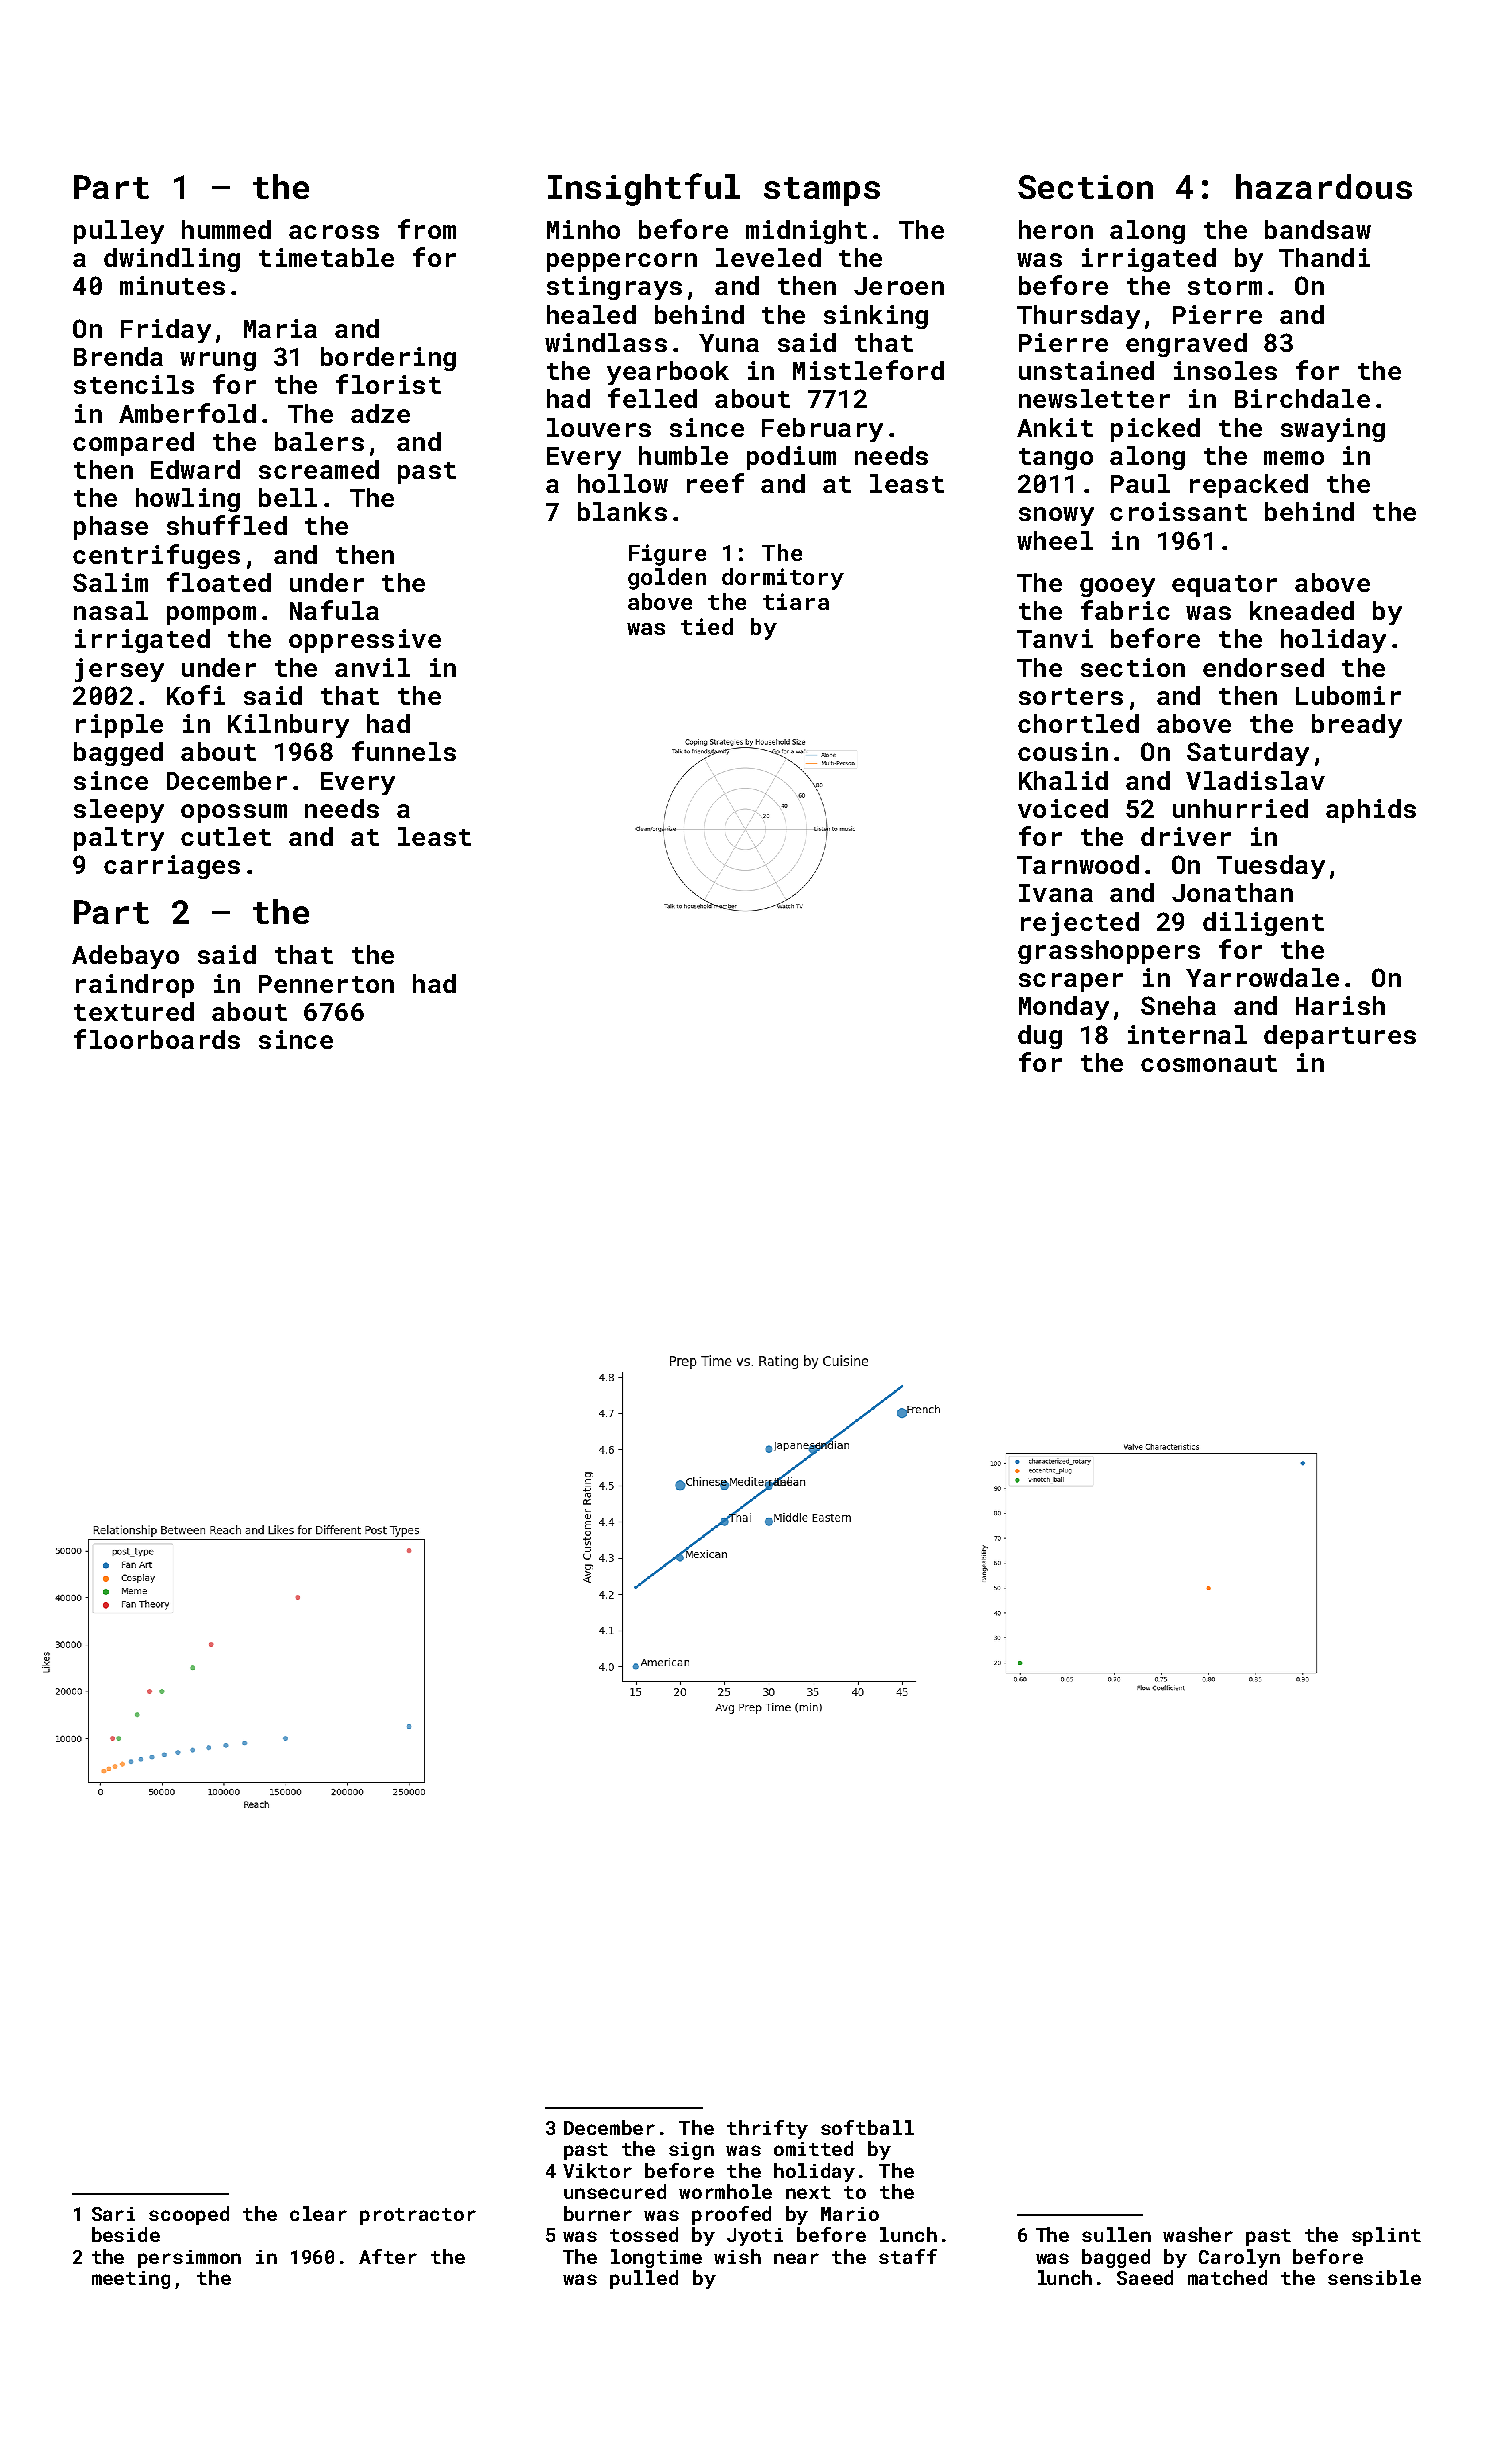  Describe the element at coordinates (388, 359) in the screenshot. I see `bordering` at that location.
